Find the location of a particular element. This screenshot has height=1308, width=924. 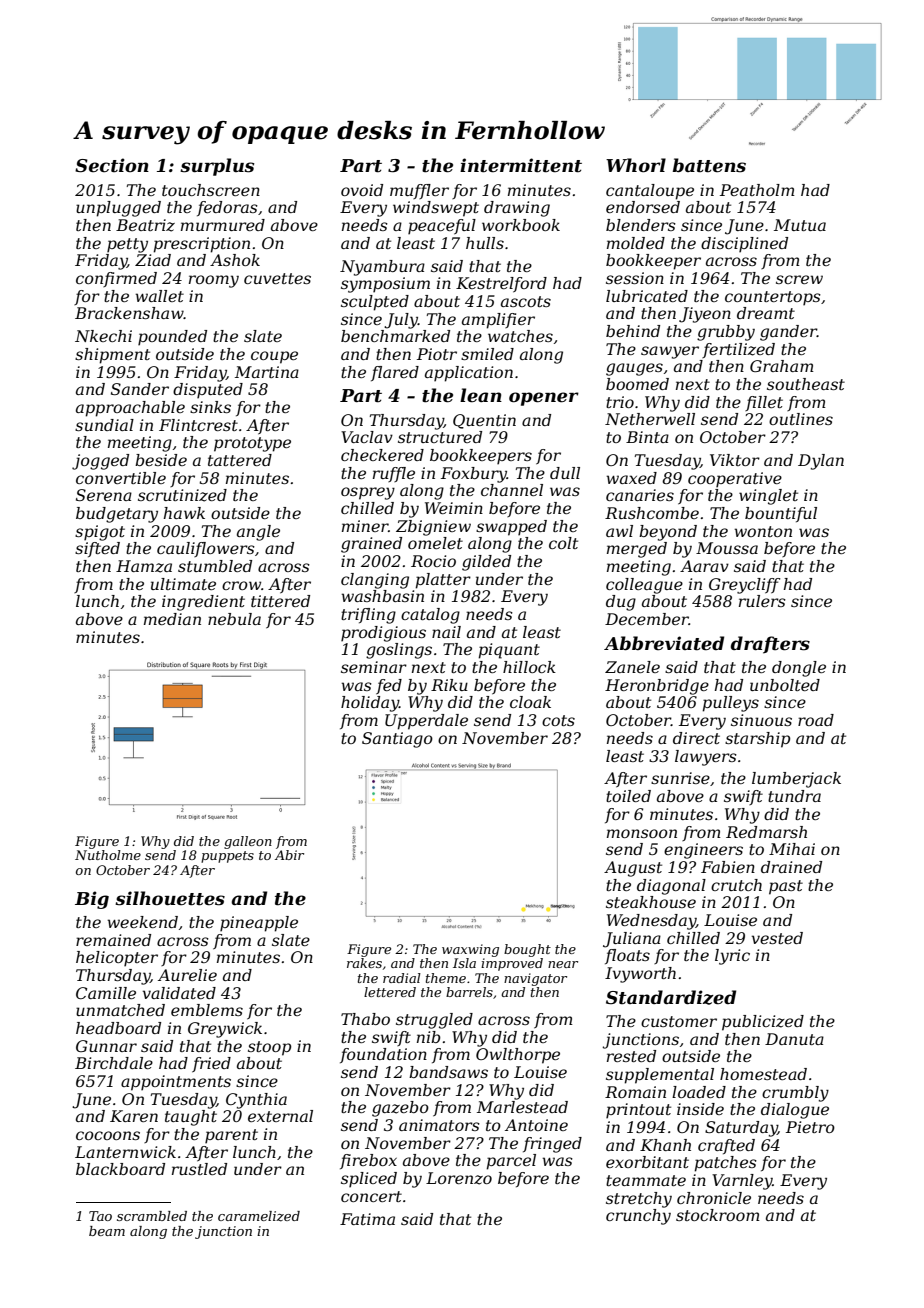

theme is located at coordinates (446, 978).
